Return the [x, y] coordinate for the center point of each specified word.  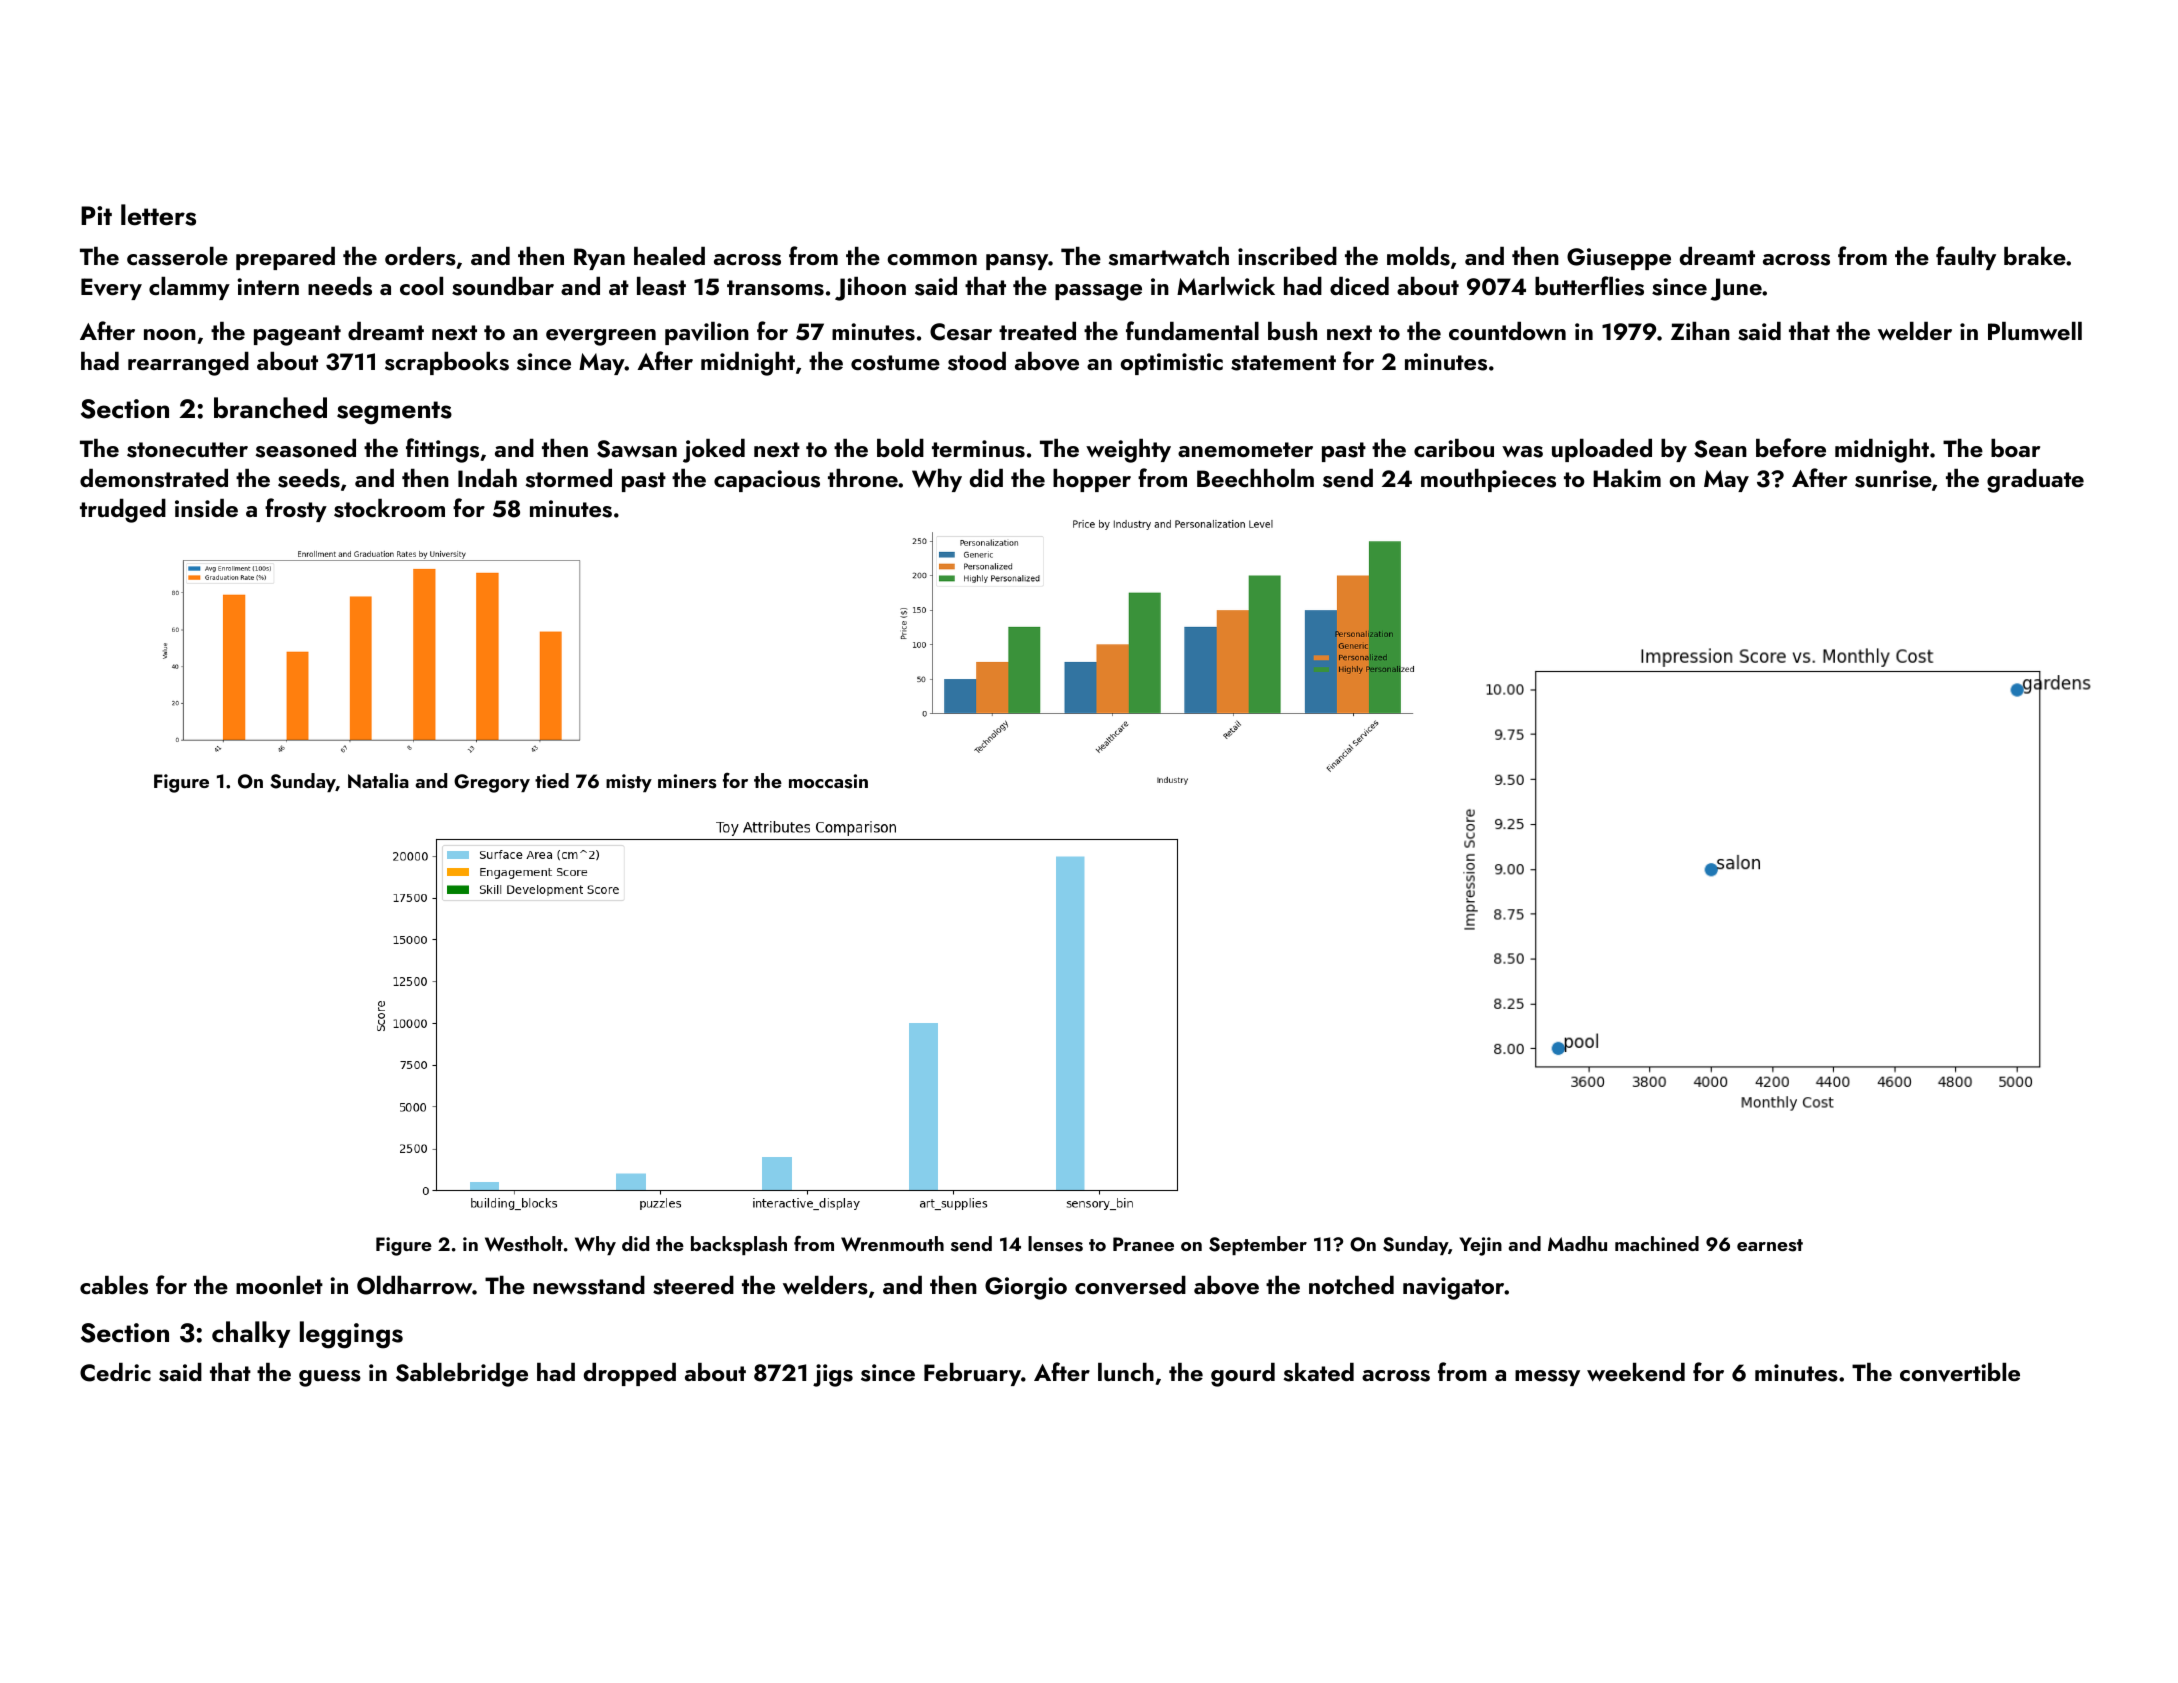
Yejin [1480, 1246]
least [661, 286]
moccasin [828, 781]
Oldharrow [415, 1285]
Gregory [492, 783]
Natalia [378, 780]
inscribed [1287, 256]
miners [687, 781]
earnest [1770, 1245]
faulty [1966, 258]
